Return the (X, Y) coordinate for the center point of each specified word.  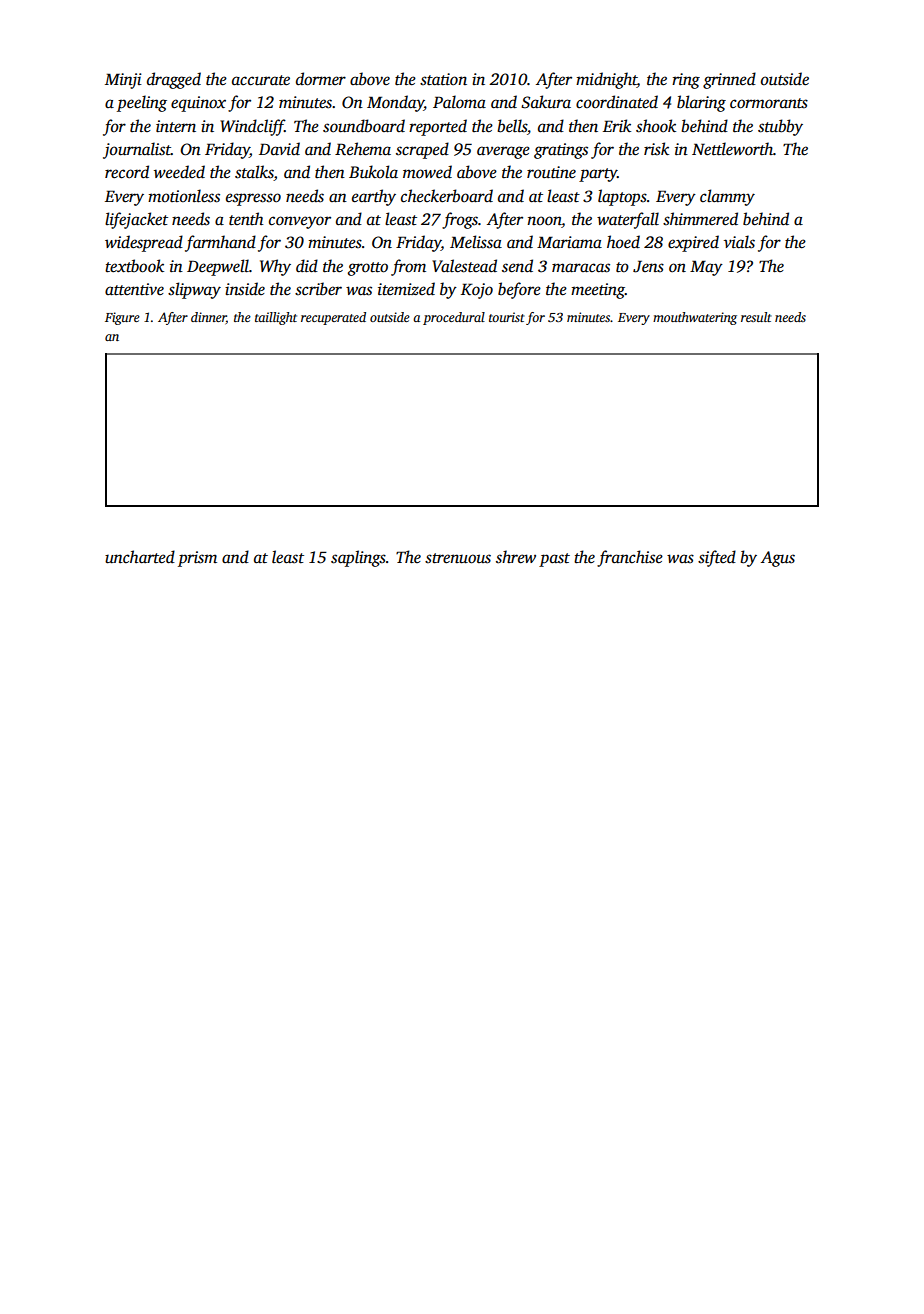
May (706, 268)
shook (656, 126)
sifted (717, 558)
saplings (358, 558)
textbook (134, 266)
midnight (606, 80)
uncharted (140, 557)
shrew (516, 557)
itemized (406, 289)
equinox (198, 104)
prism (197, 559)
